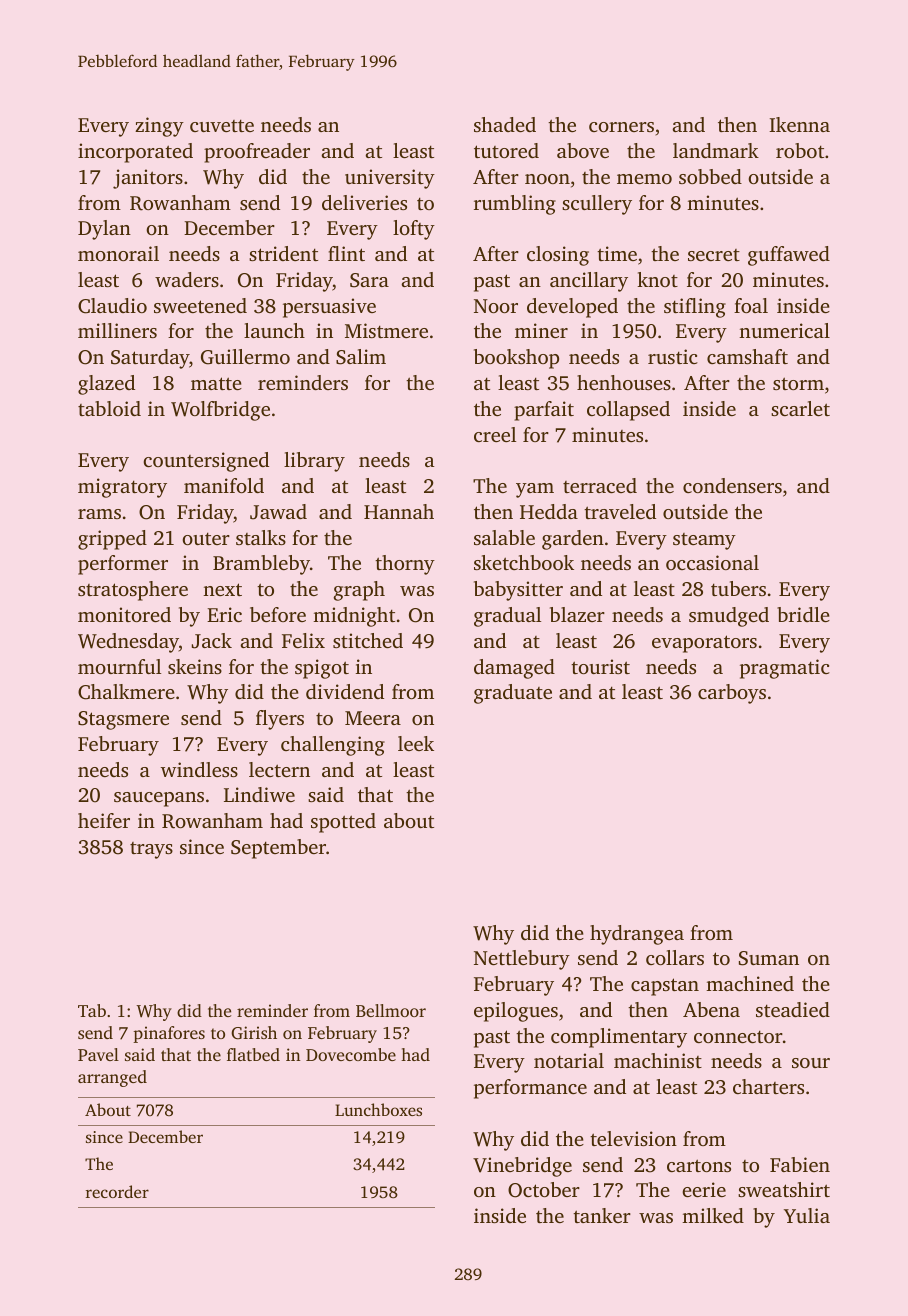 Image resolution: width=908 pixels, height=1316 pixels. What do you see at coordinates (222, 126) in the screenshot?
I see `cuvette` at bounding box center [222, 126].
